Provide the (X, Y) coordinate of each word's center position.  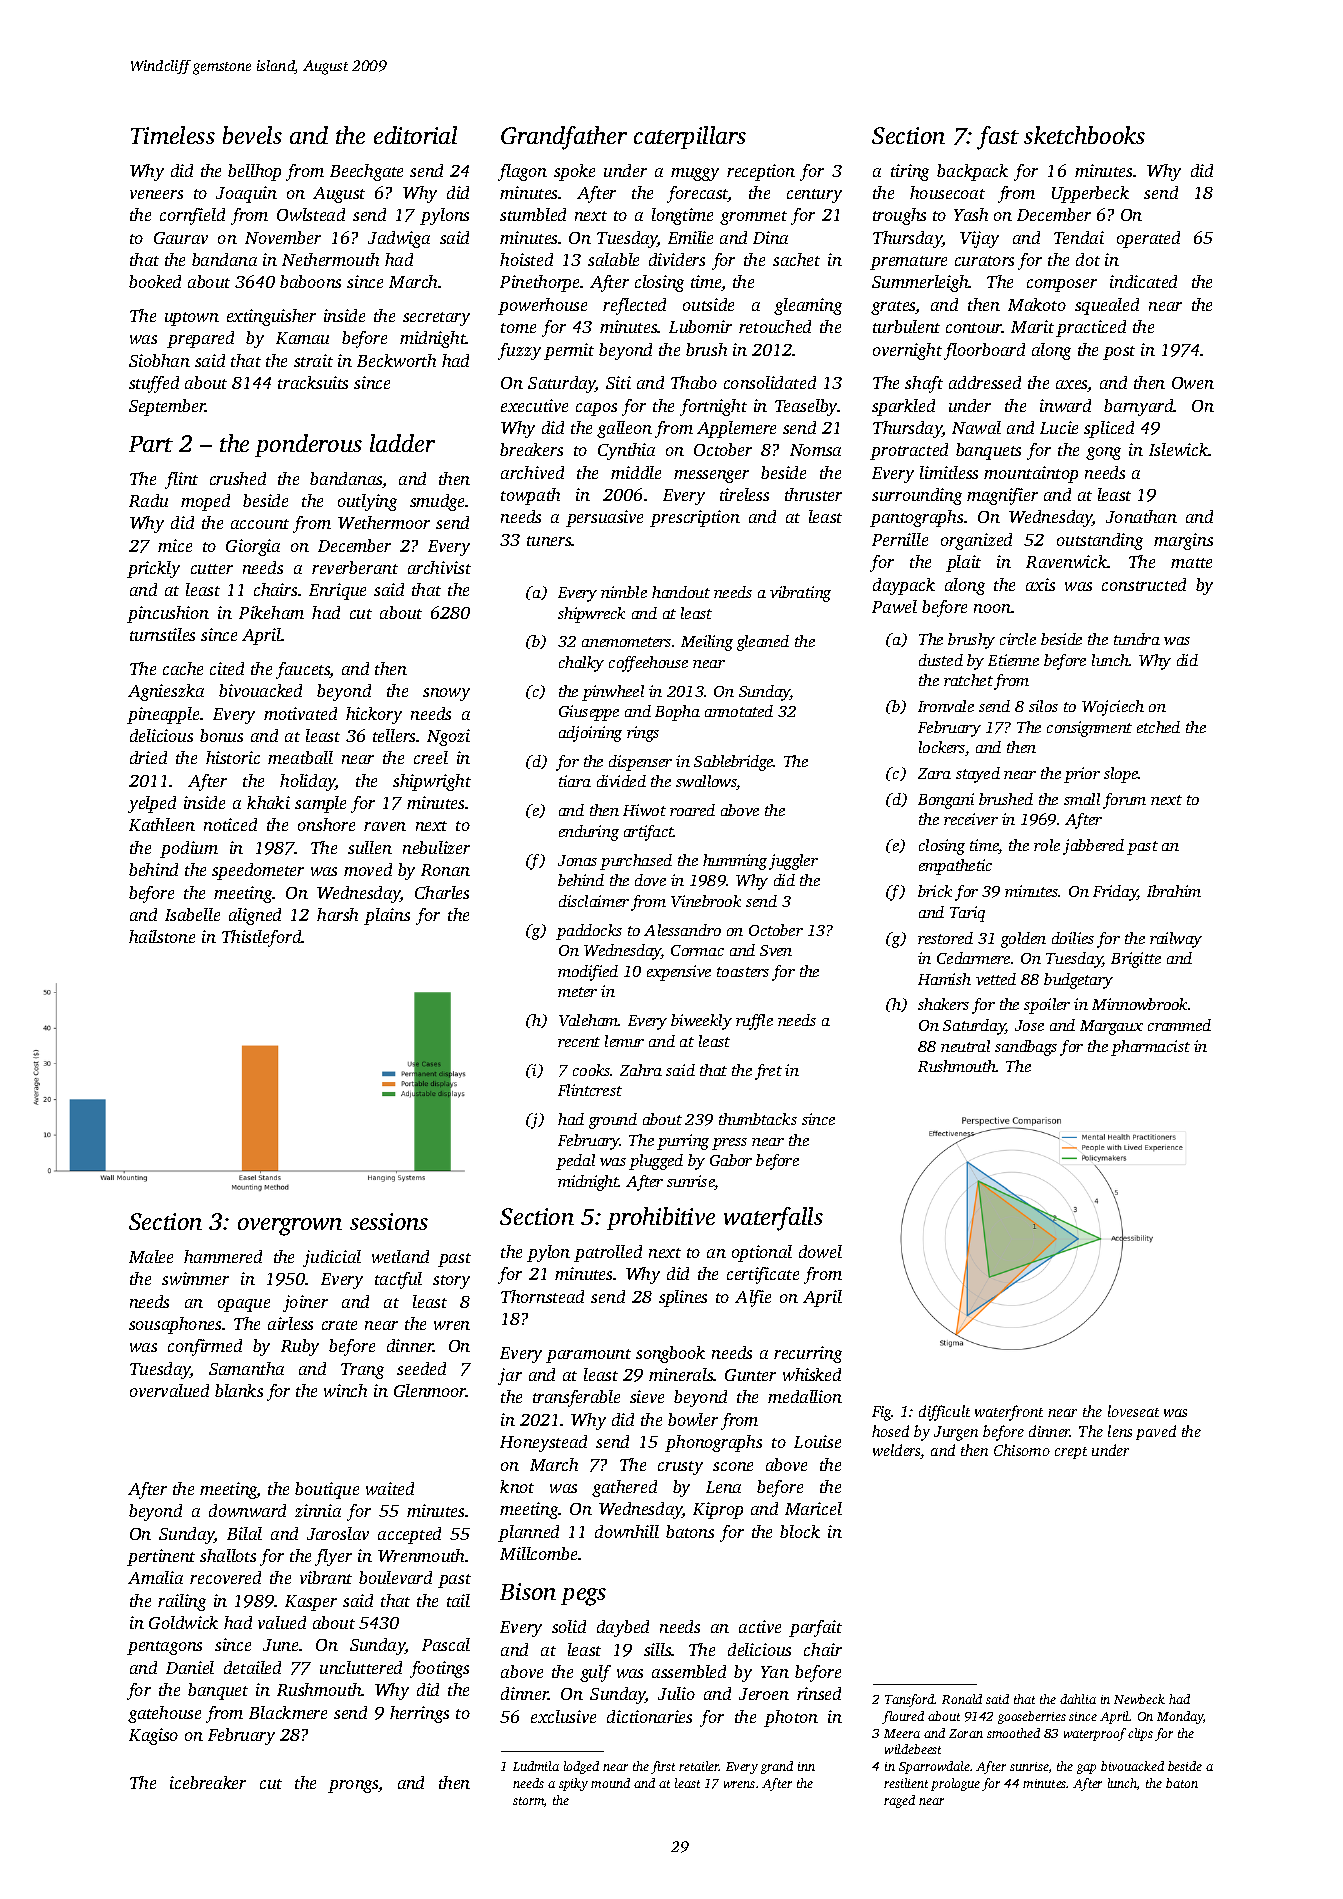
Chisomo (1022, 1450)
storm (528, 1801)
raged (899, 1801)
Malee (151, 1256)
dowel (820, 1251)
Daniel (190, 1667)
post (1119, 353)
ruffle (754, 1022)
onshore (326, 824)
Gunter (750, 1375)
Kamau (302, 338)
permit (569, 351)
